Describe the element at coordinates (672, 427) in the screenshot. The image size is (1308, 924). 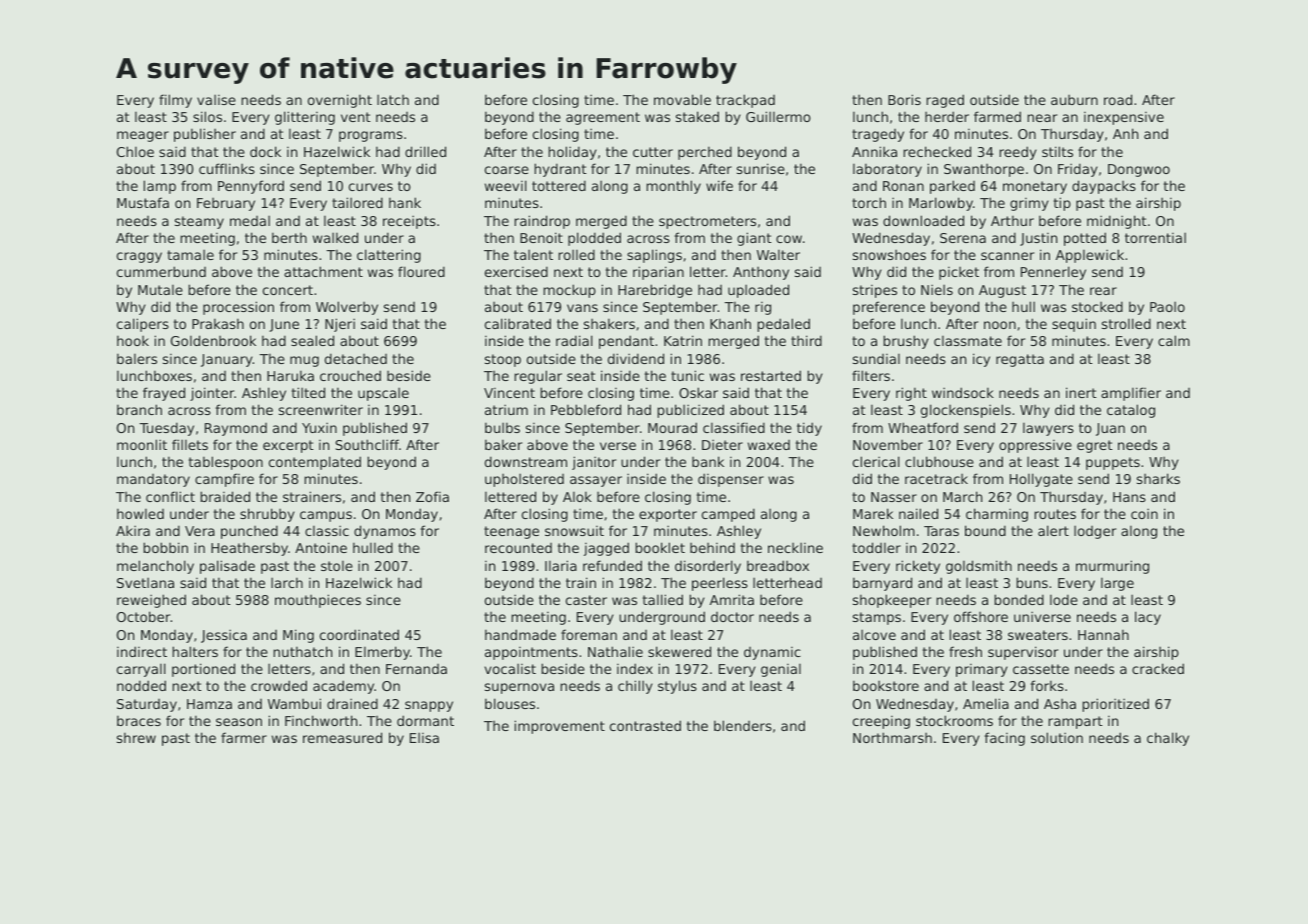
I see `Mourad` at that location.
